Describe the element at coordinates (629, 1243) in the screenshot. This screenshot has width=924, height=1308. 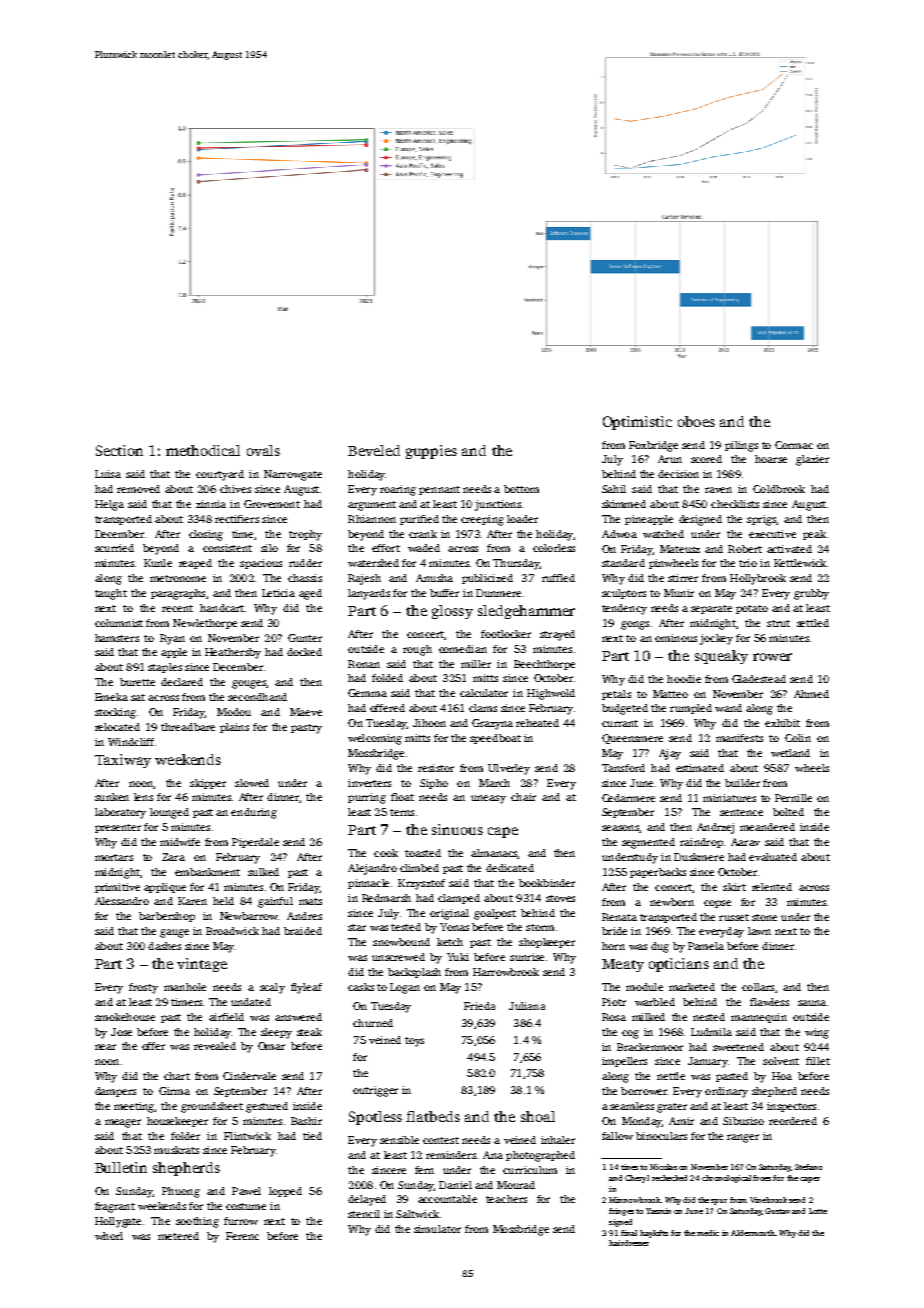
I see `hairdresser` at that location.
